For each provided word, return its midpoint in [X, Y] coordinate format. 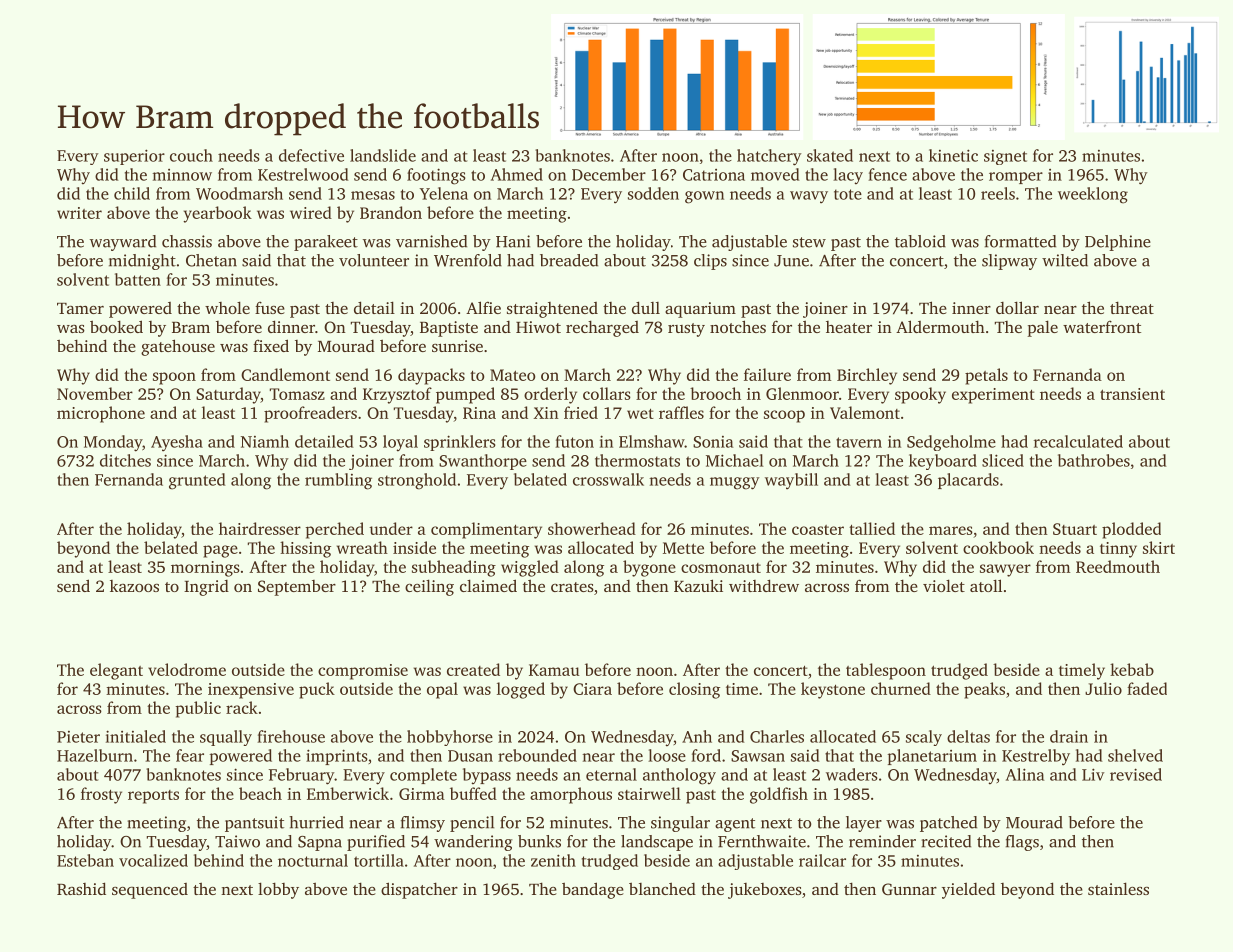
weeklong [1093, 195]
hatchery [769, 157]
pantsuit [254, 824]
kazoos [134, 586]
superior [134, 157]
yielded [968, 890]
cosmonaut [721, 568]
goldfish [779, 795]
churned [901, 688]
